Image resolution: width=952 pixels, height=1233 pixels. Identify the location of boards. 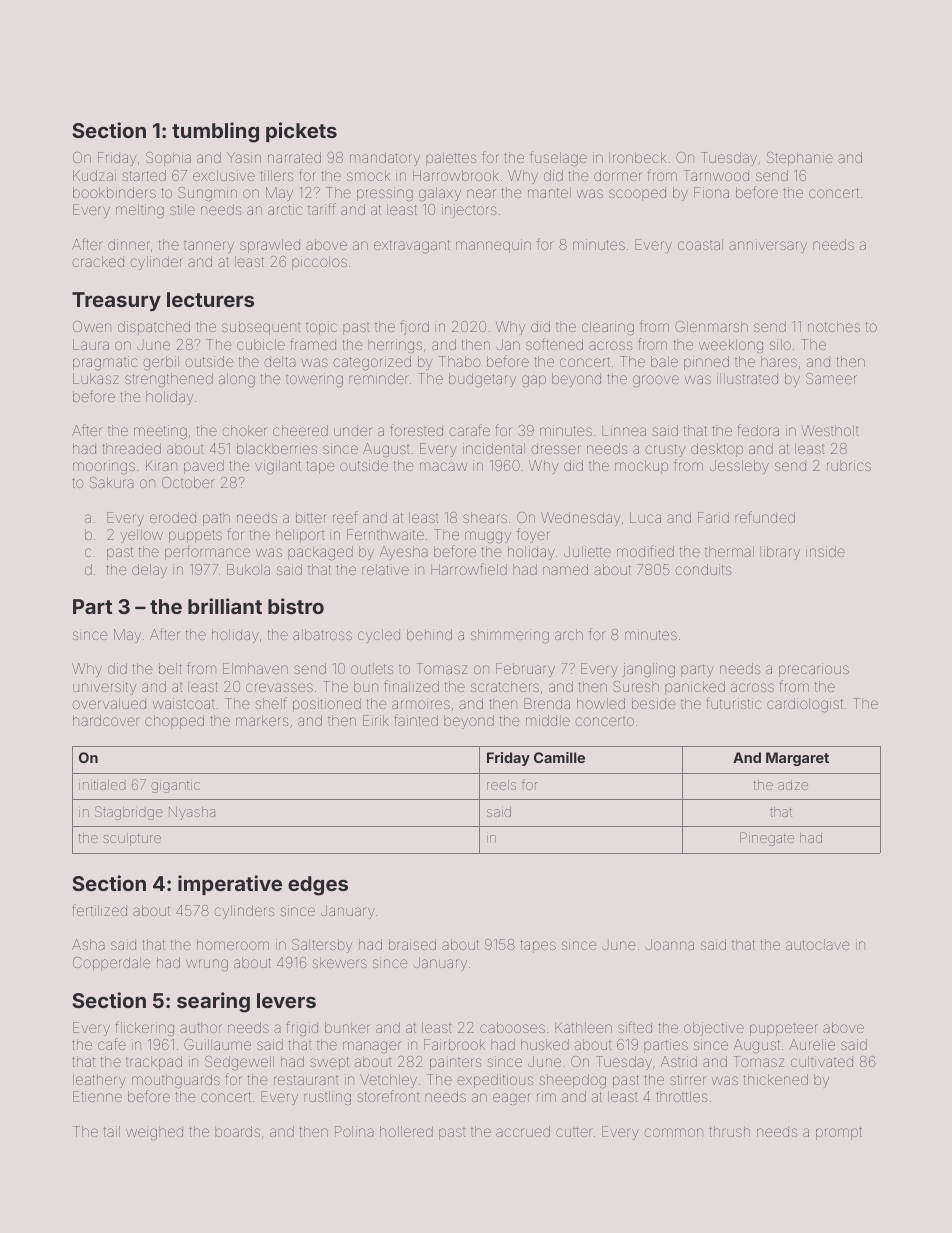
(237, 1131).
